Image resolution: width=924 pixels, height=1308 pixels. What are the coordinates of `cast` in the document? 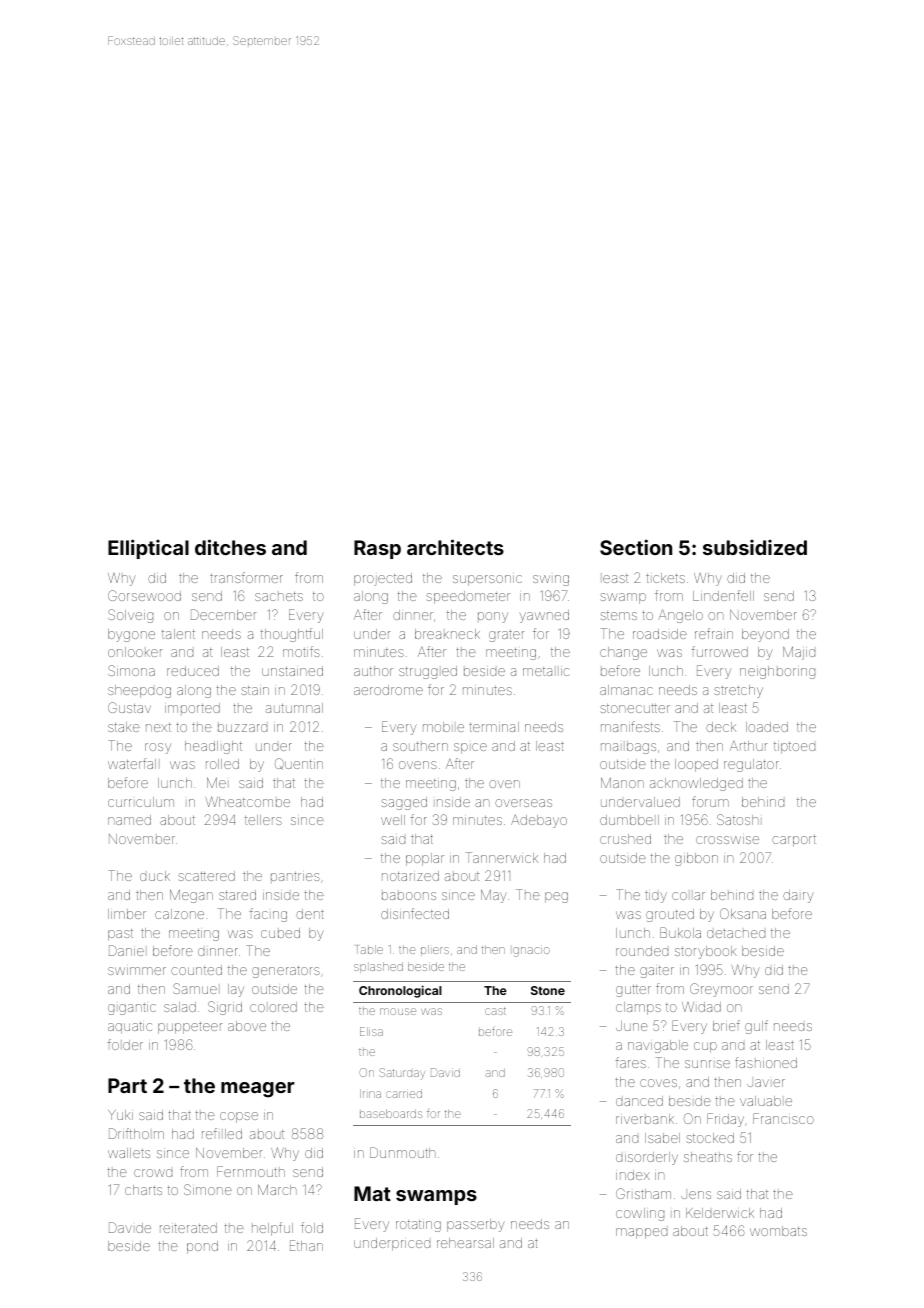 It's located at (495, 1011).
